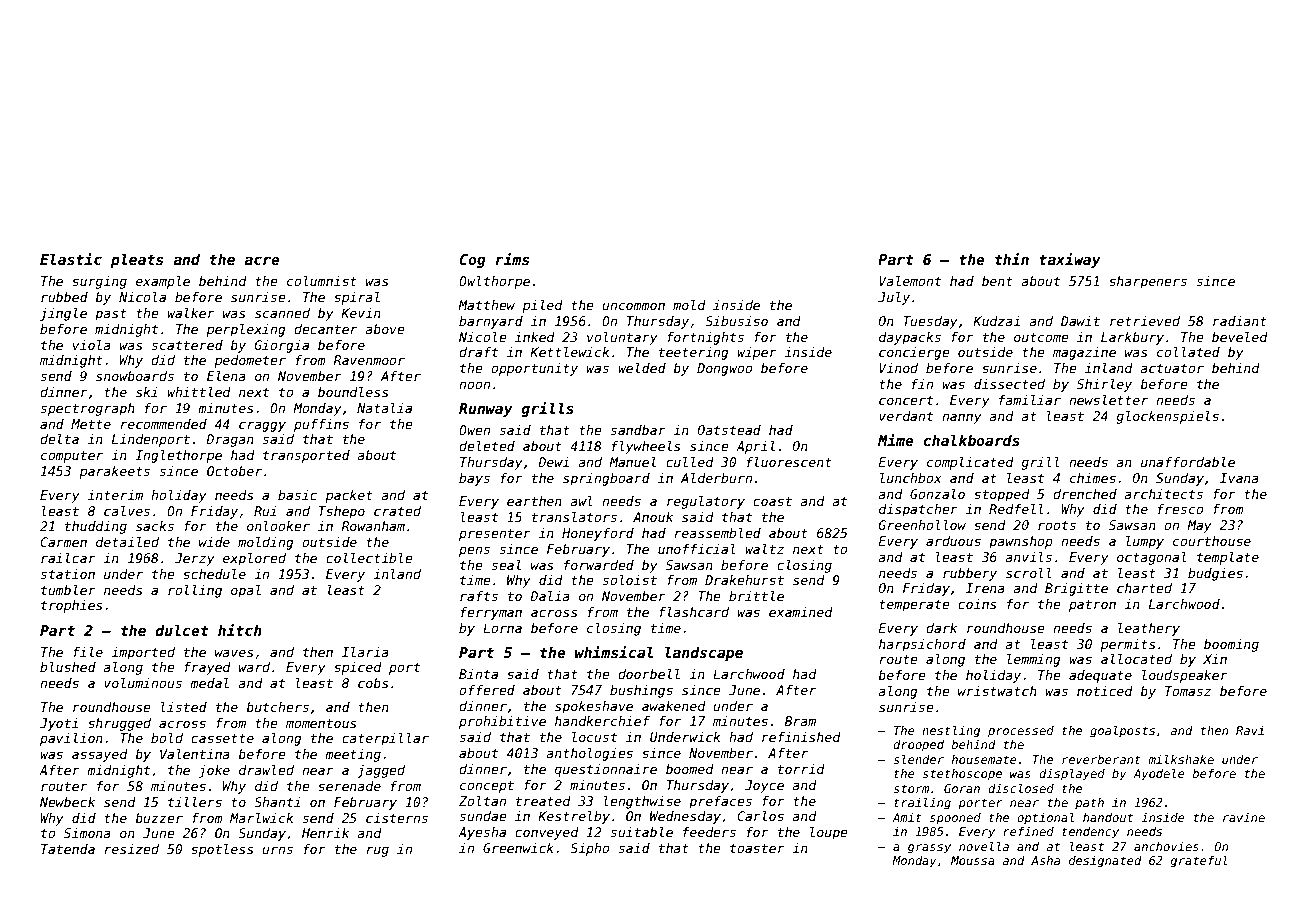  Describe the element at coordinates (1104, 385) in the screenshot. I see `Shirley` at that location.
